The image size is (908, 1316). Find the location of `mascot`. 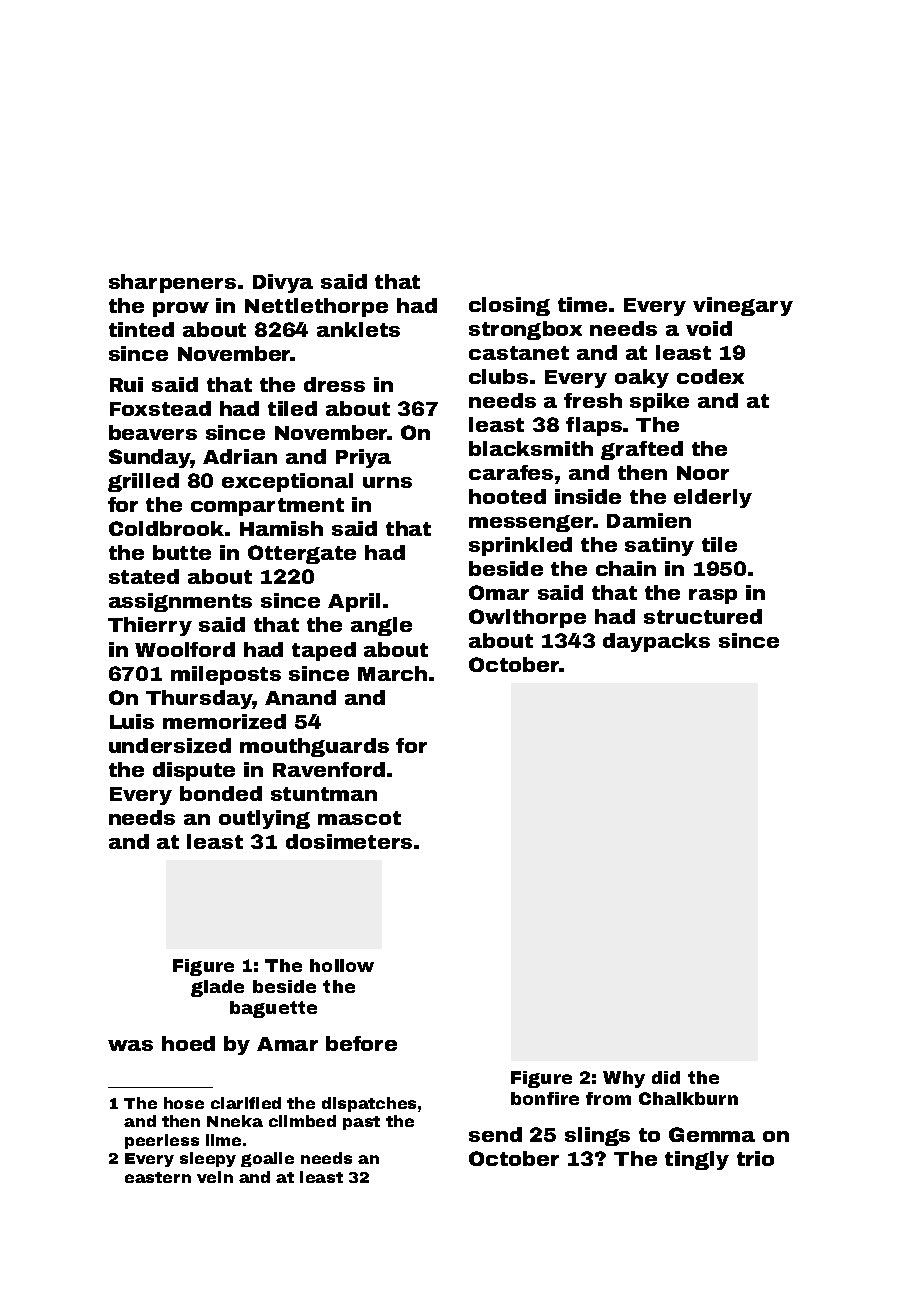

mascot is located at coordinates (359, 818).
